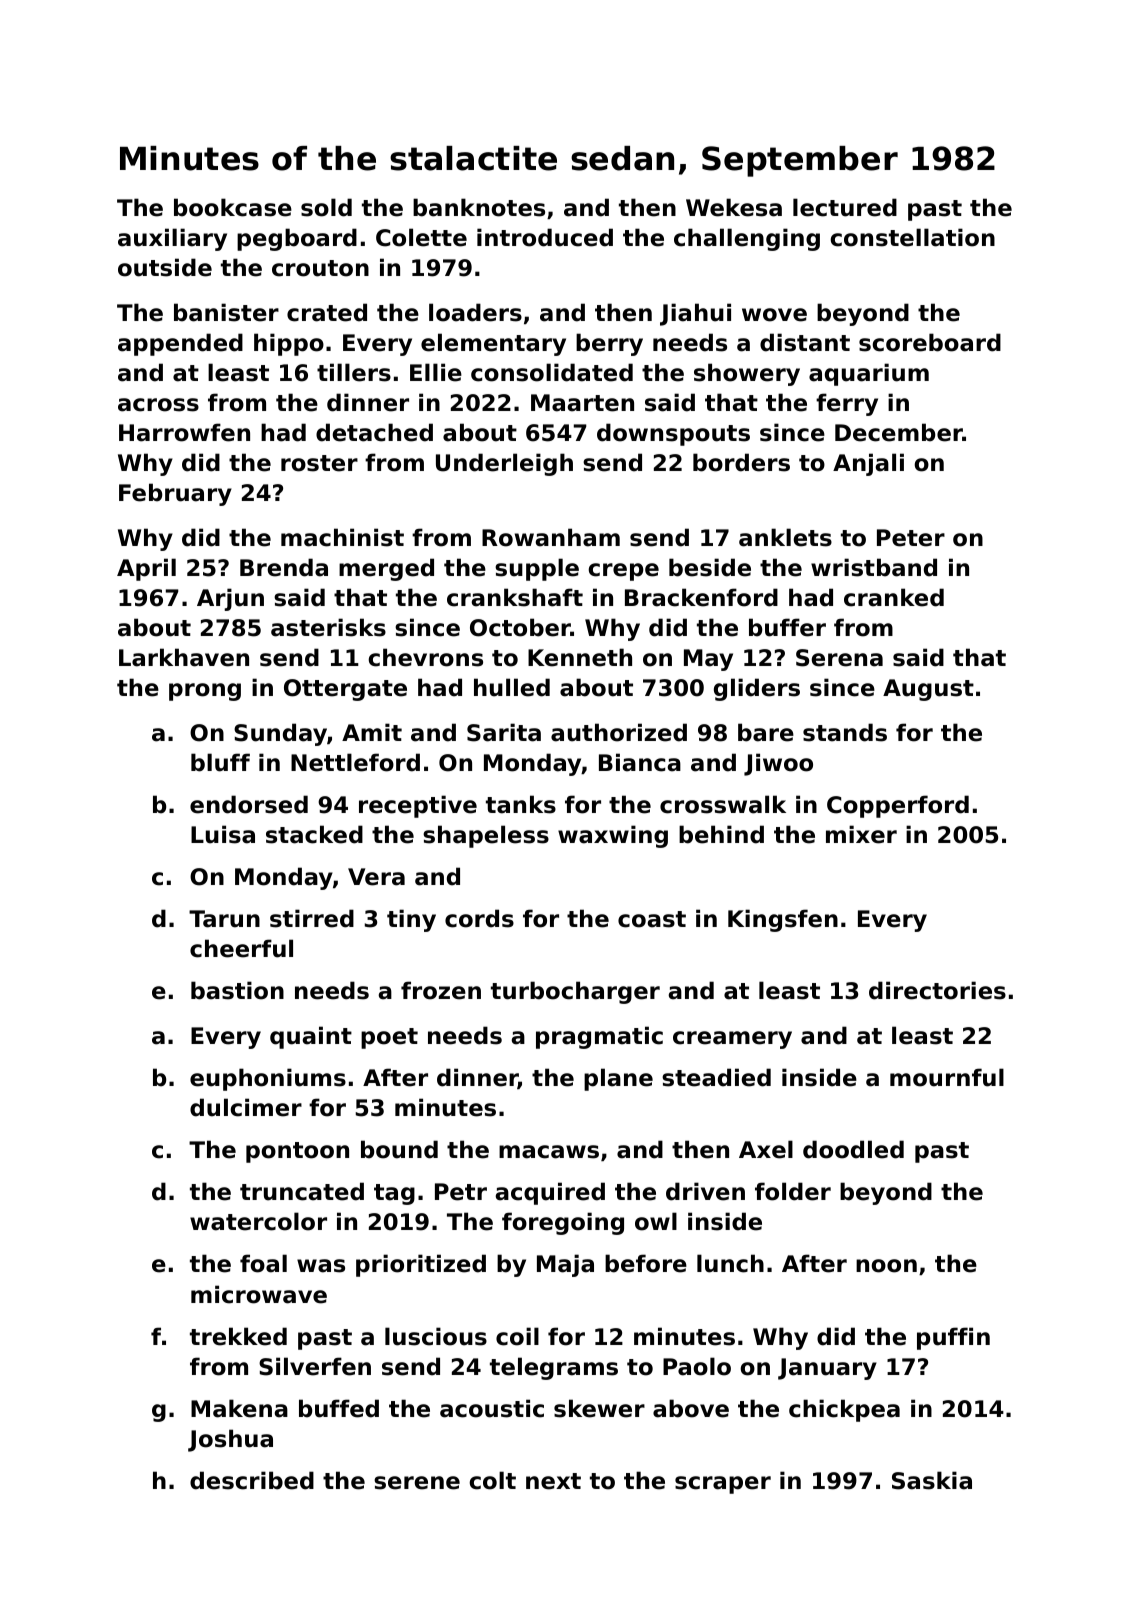  Describe the element at coordinates (599, 1037) in the image. I see `pragmatic` at that location.
